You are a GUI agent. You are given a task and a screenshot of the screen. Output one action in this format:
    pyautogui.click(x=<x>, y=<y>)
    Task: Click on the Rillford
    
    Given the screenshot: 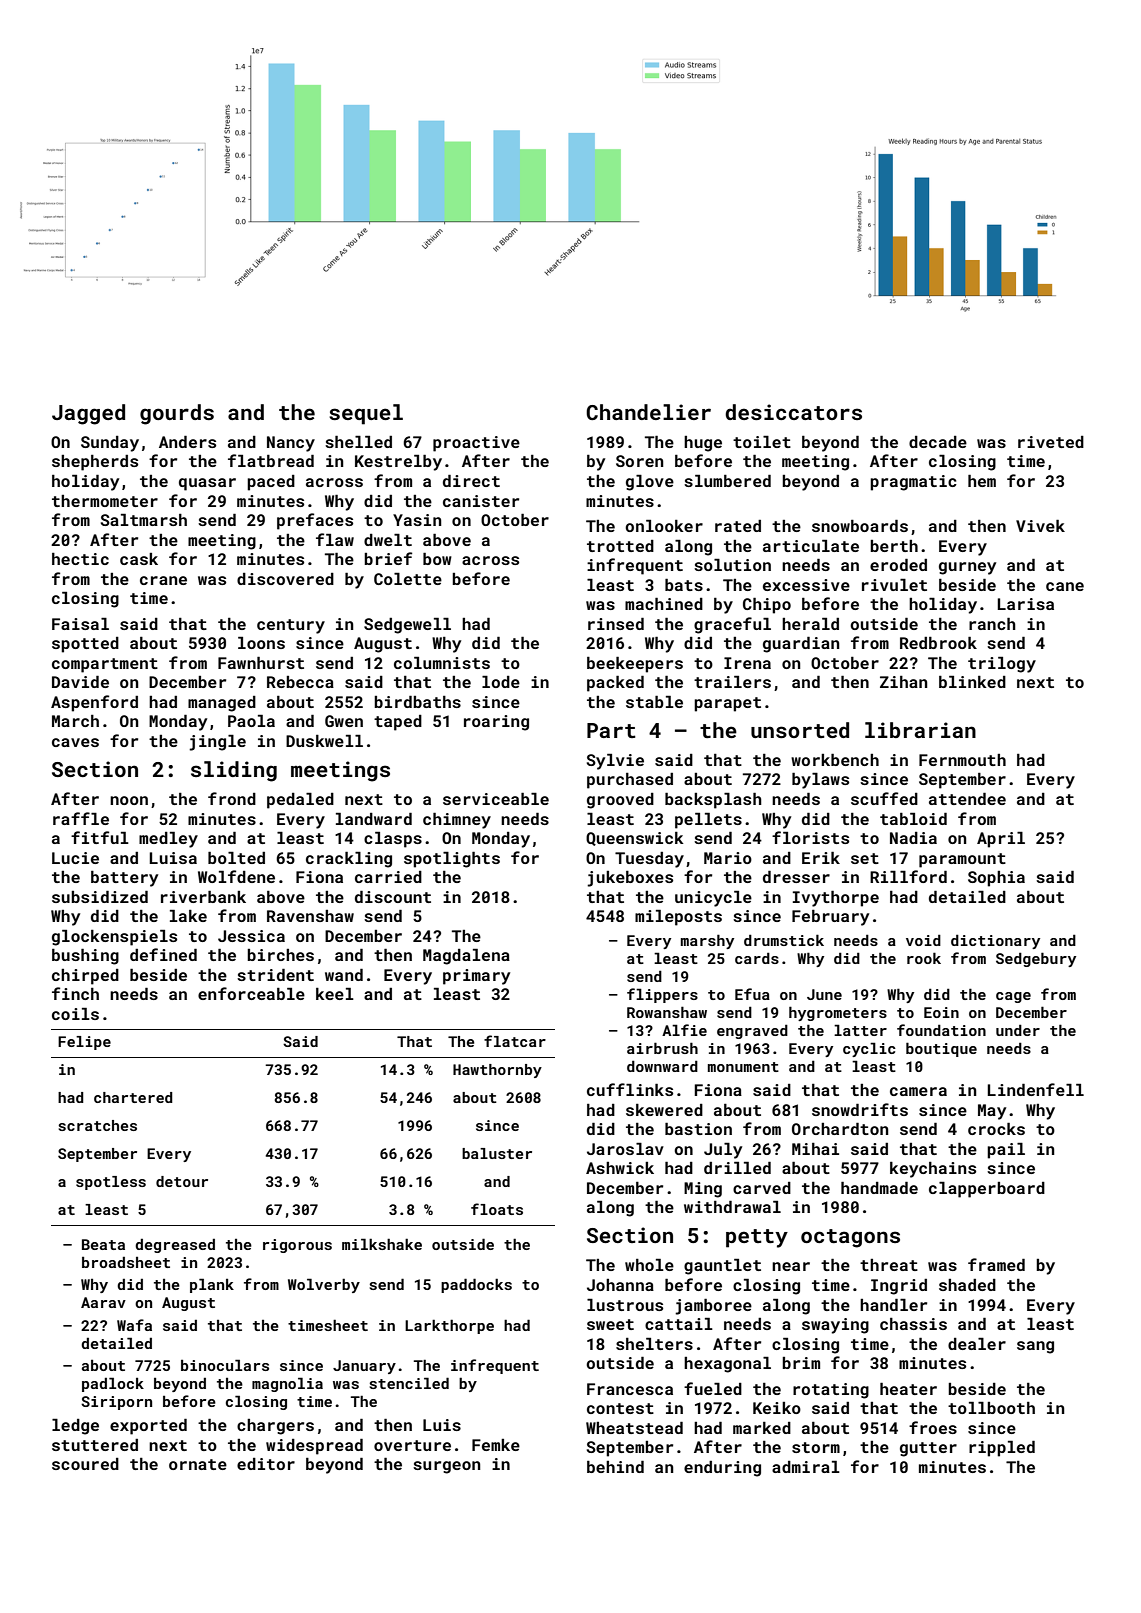 What is the action you would take?
    pyautogui.click(x=908, y=876)
